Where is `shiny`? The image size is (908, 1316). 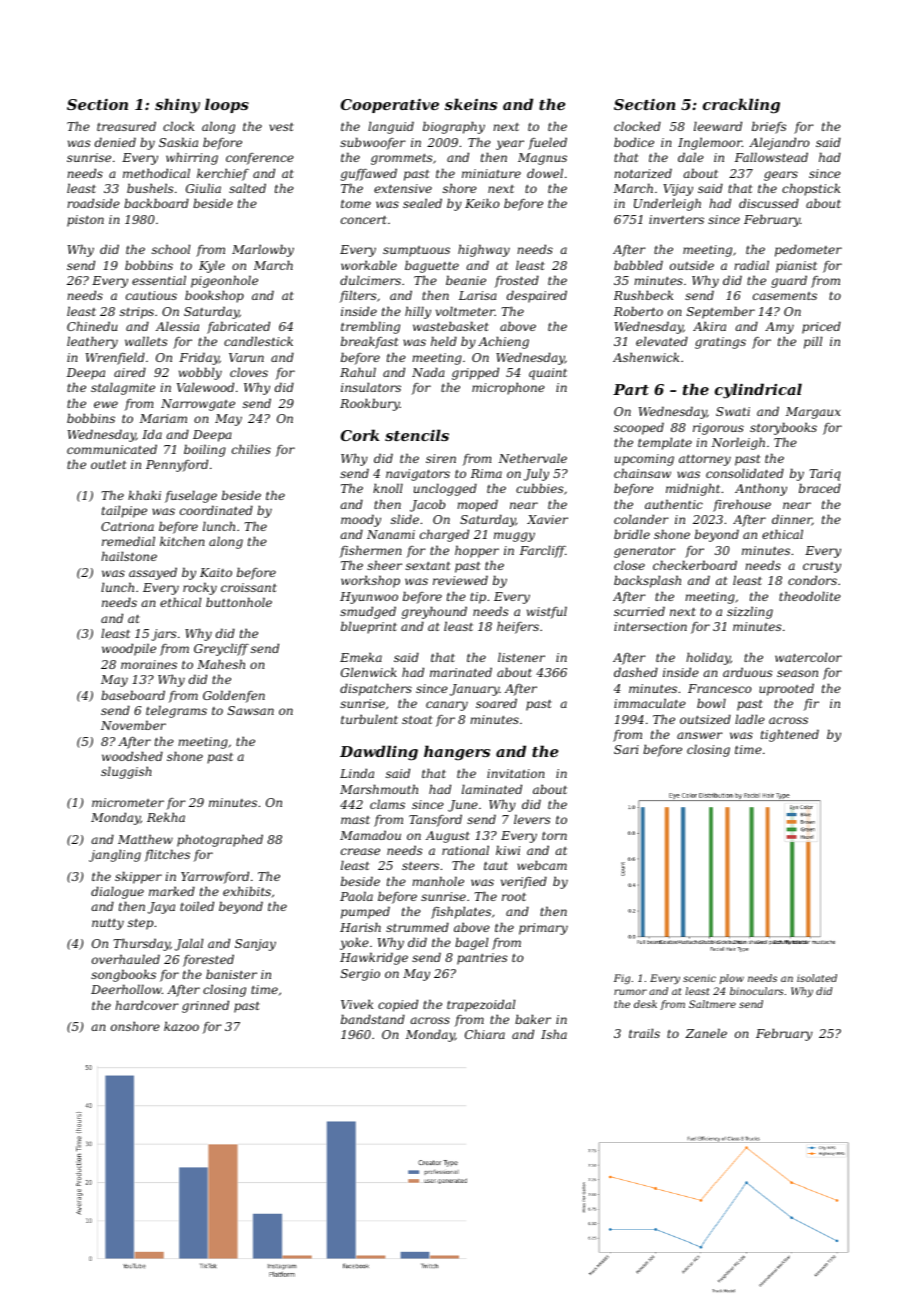 shiny is located at coordinates (177, 106).
